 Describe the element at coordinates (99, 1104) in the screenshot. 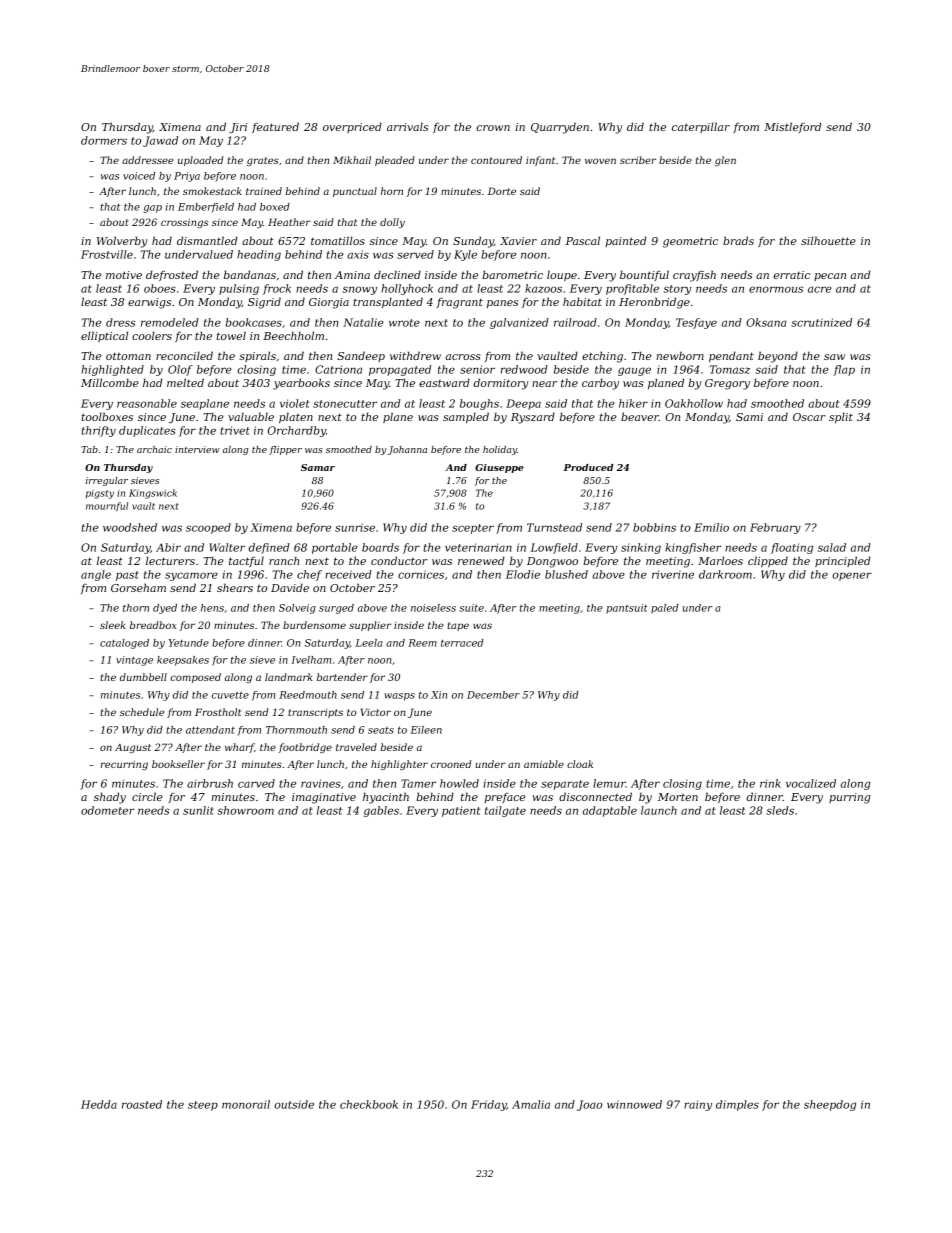

I see `Hedda` at that location.
